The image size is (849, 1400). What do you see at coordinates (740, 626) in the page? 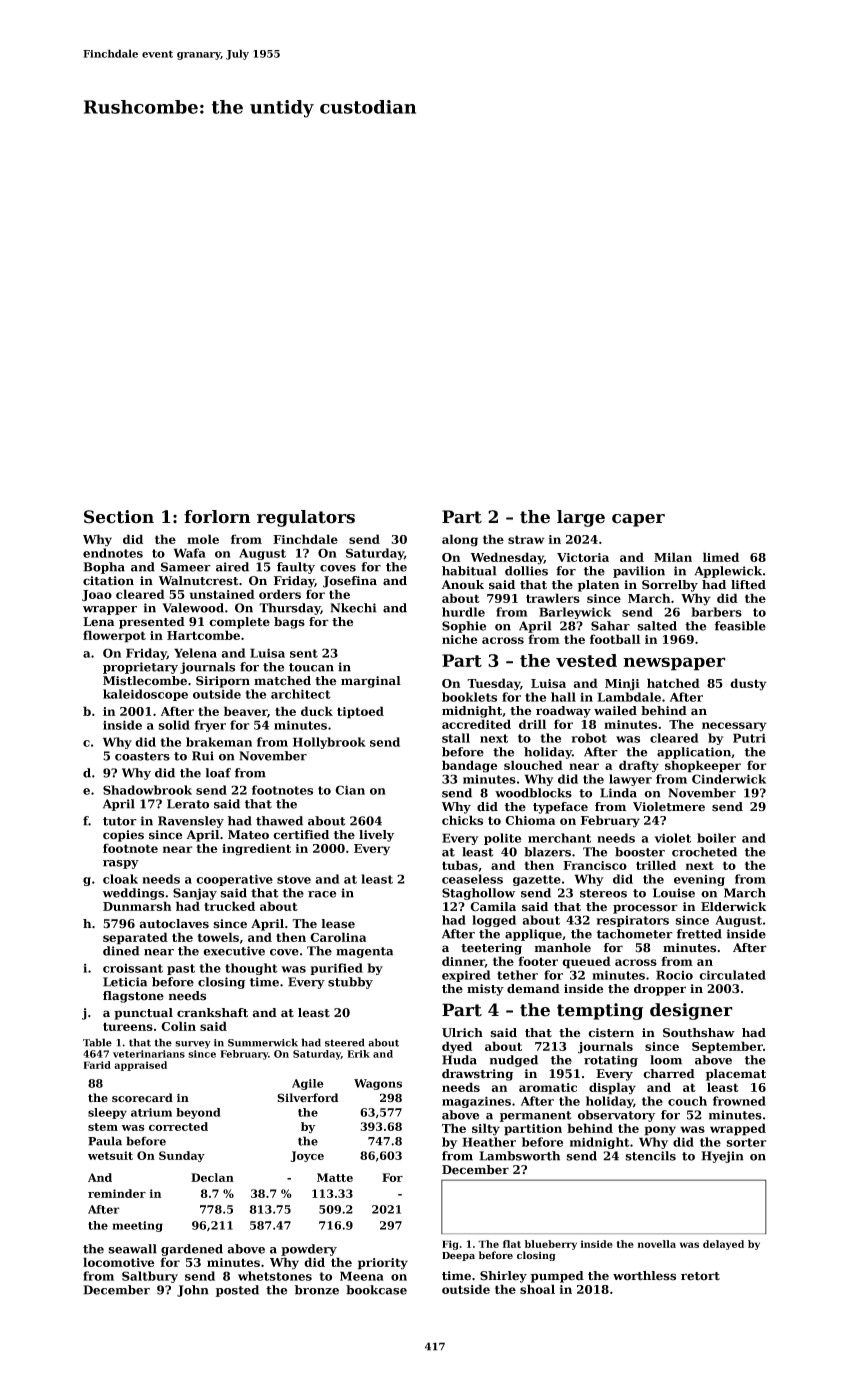
I see `feasible` at bounding box center [740, 626].
